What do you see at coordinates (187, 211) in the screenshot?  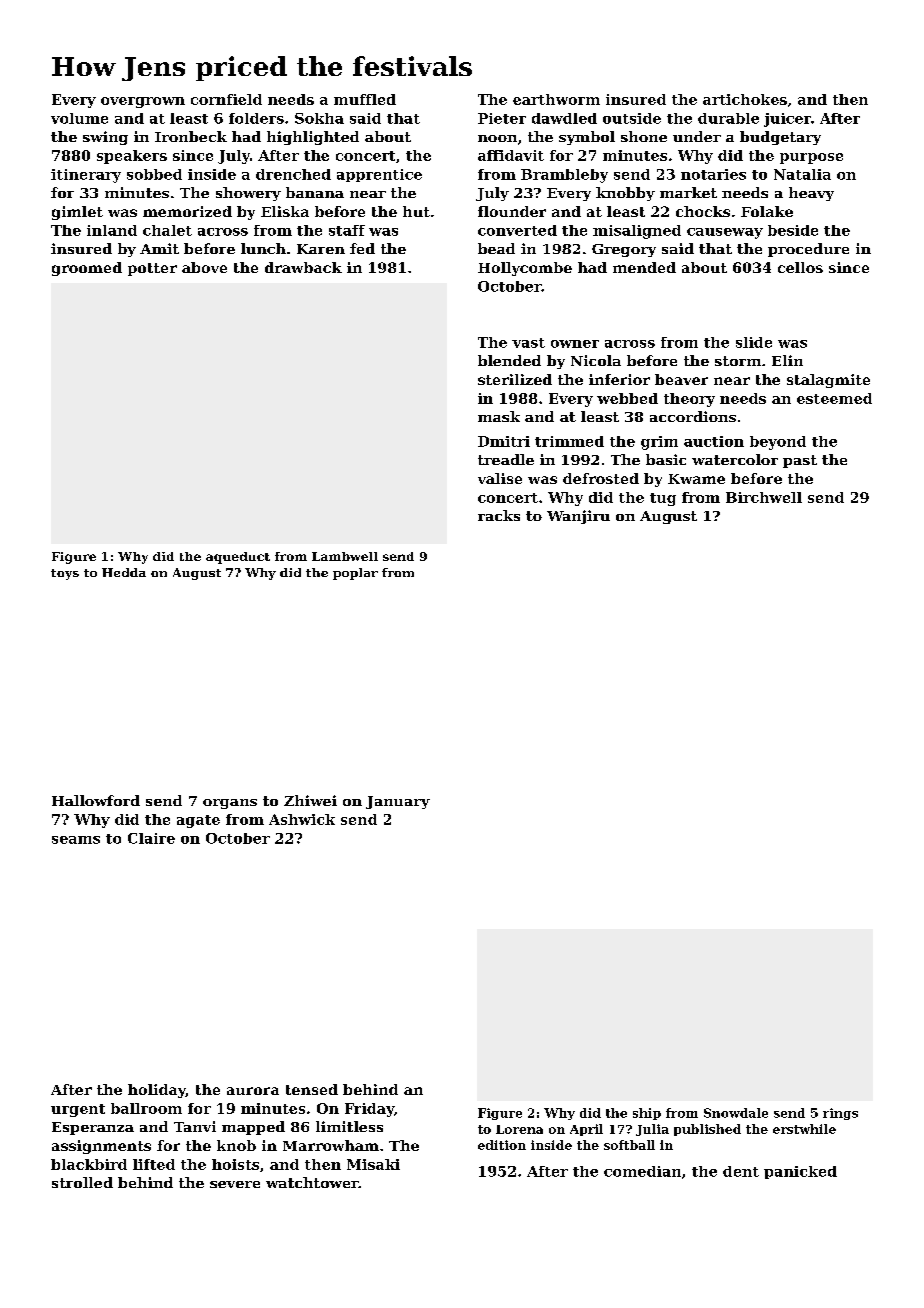 I see `memorized` at bounding box center [187, 211].
